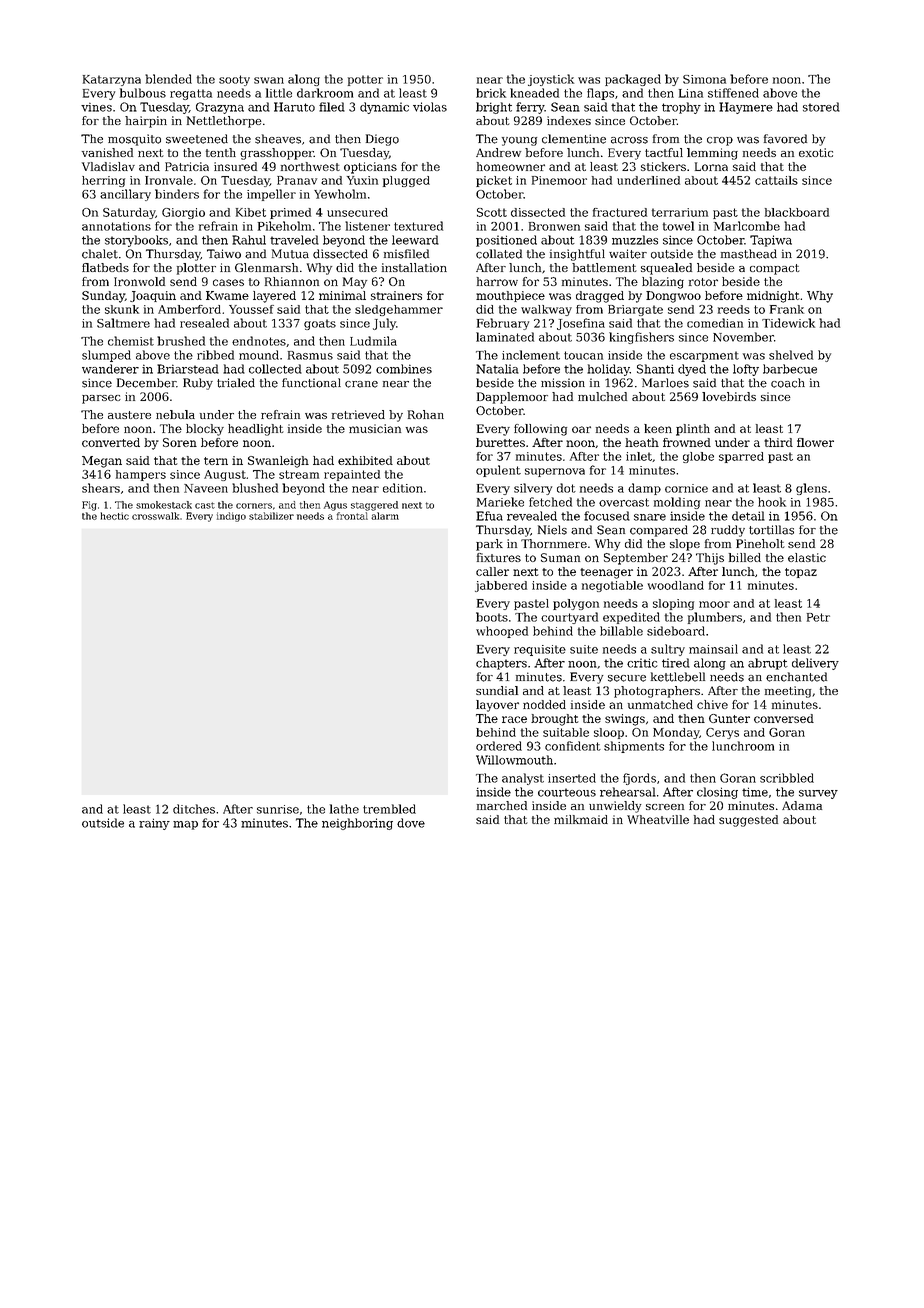  Describe the element at coordinates (747, 226) in the screenshot. I see `Marlcombe` at that location.
